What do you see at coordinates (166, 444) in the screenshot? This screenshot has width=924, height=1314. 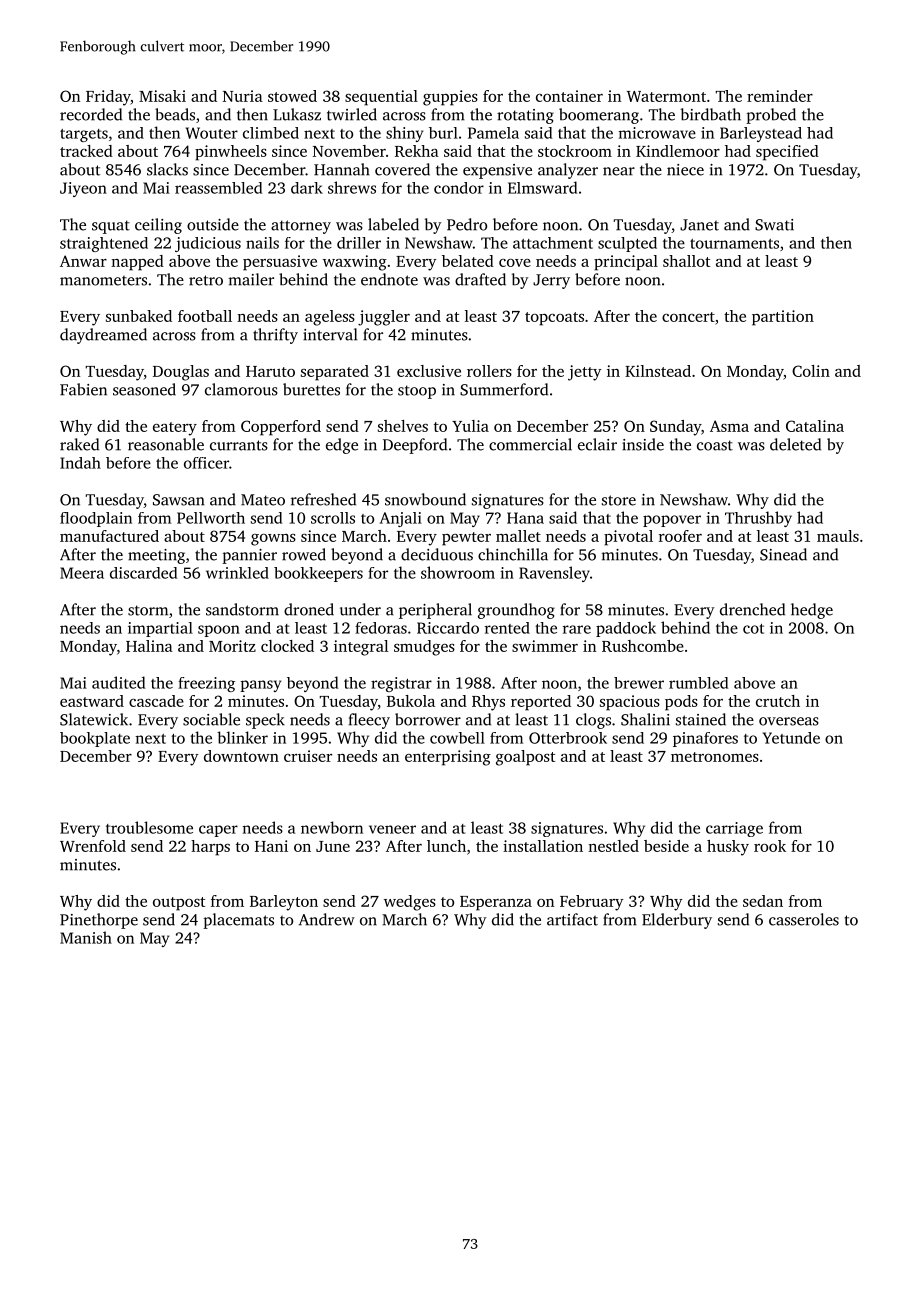 I see `reasonable` at bounding box center [166, 444].
